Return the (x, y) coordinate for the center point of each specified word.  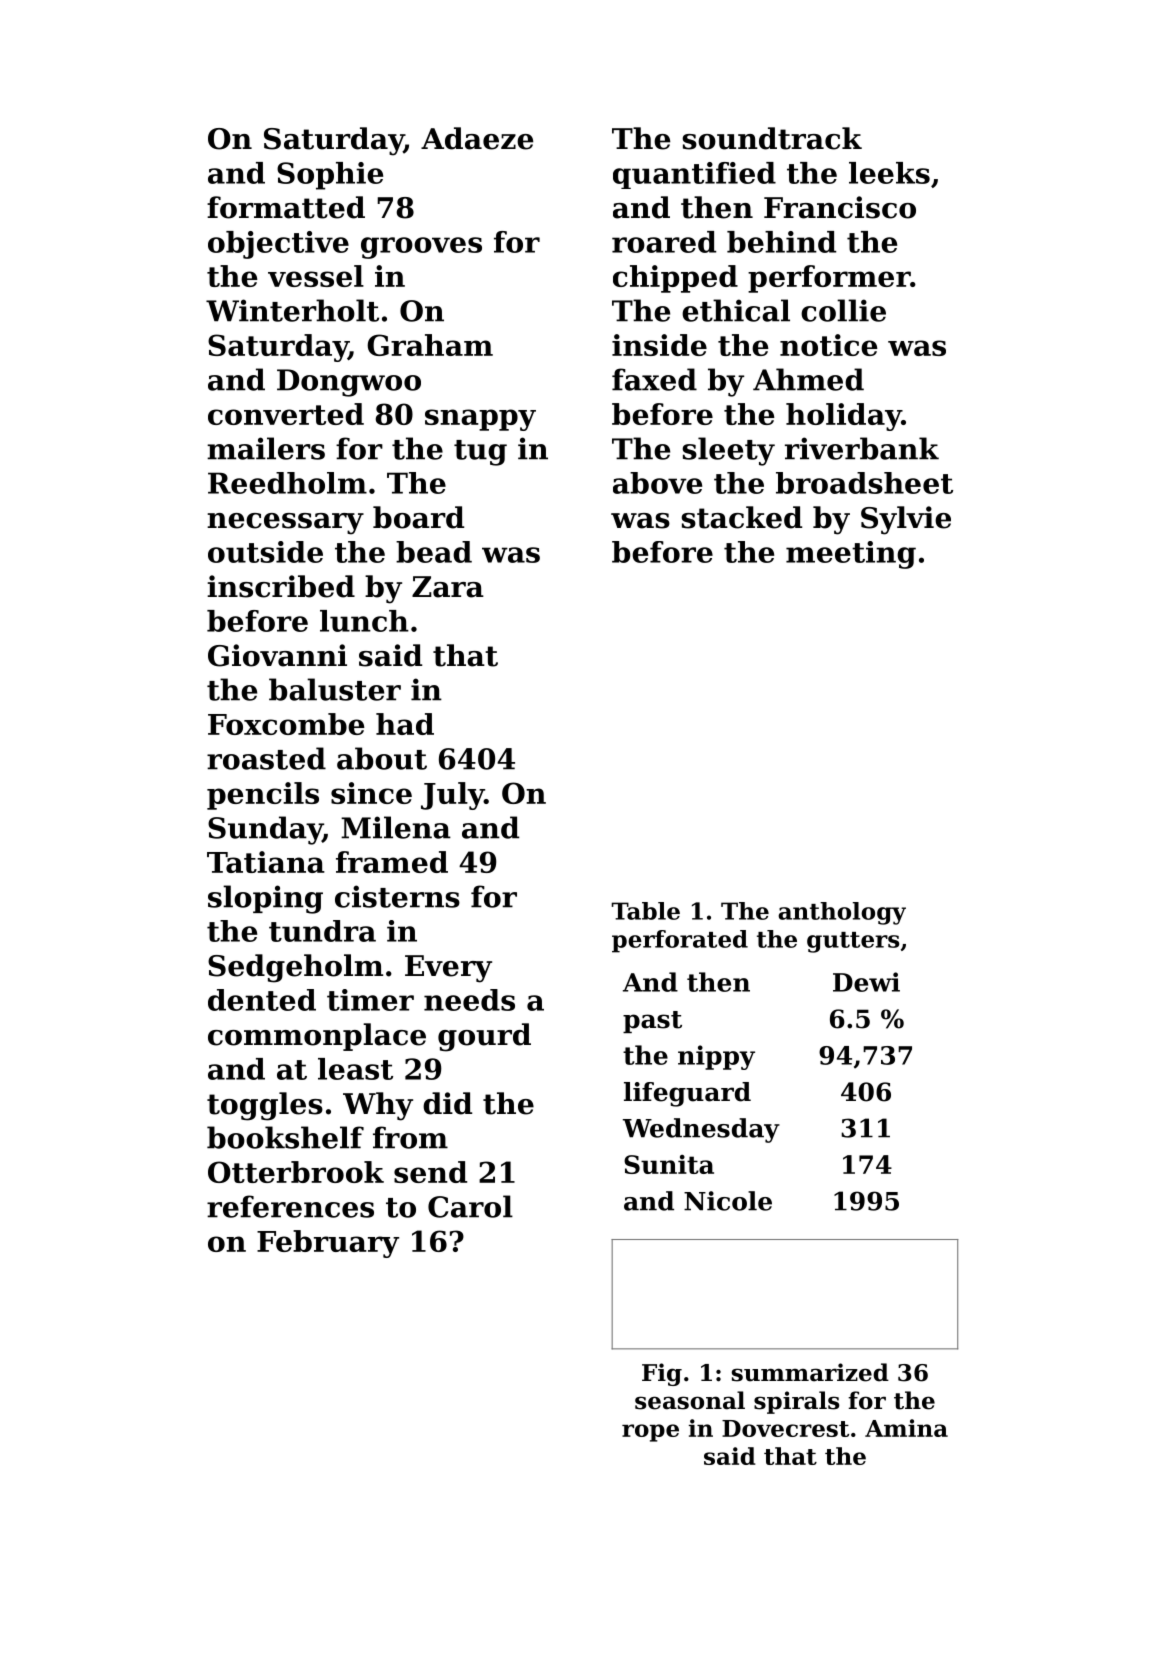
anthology (842, 913)
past (652, 1022)
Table (646, 911)
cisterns (397, 896)
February (328, 1244)
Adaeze (477, 138)
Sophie (330, 176)
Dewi (866, 982)
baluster (335, 689)
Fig (662, 1374)
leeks (889, 173)
